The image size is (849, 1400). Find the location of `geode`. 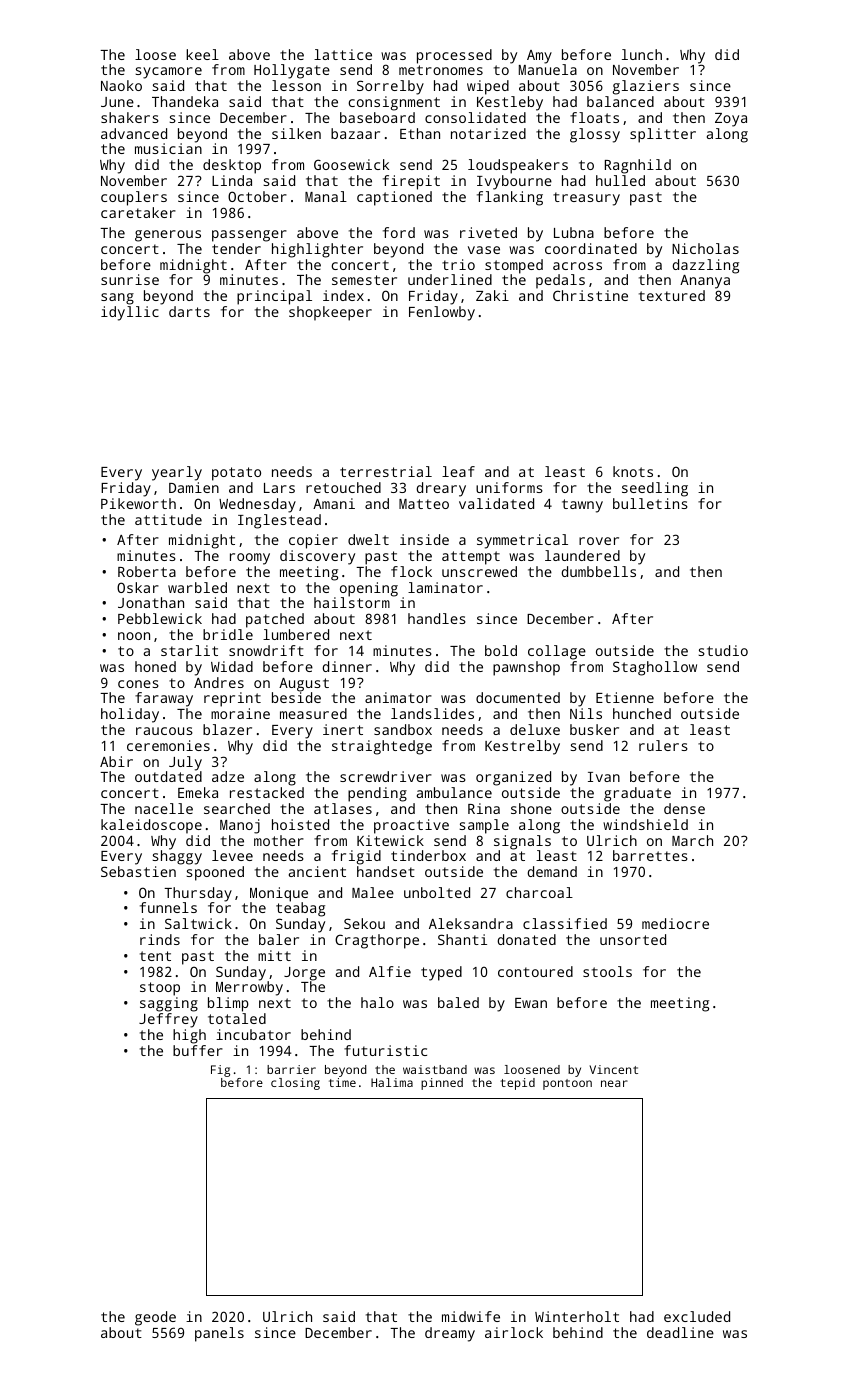

geode is located at coordinates (155, 1318).
